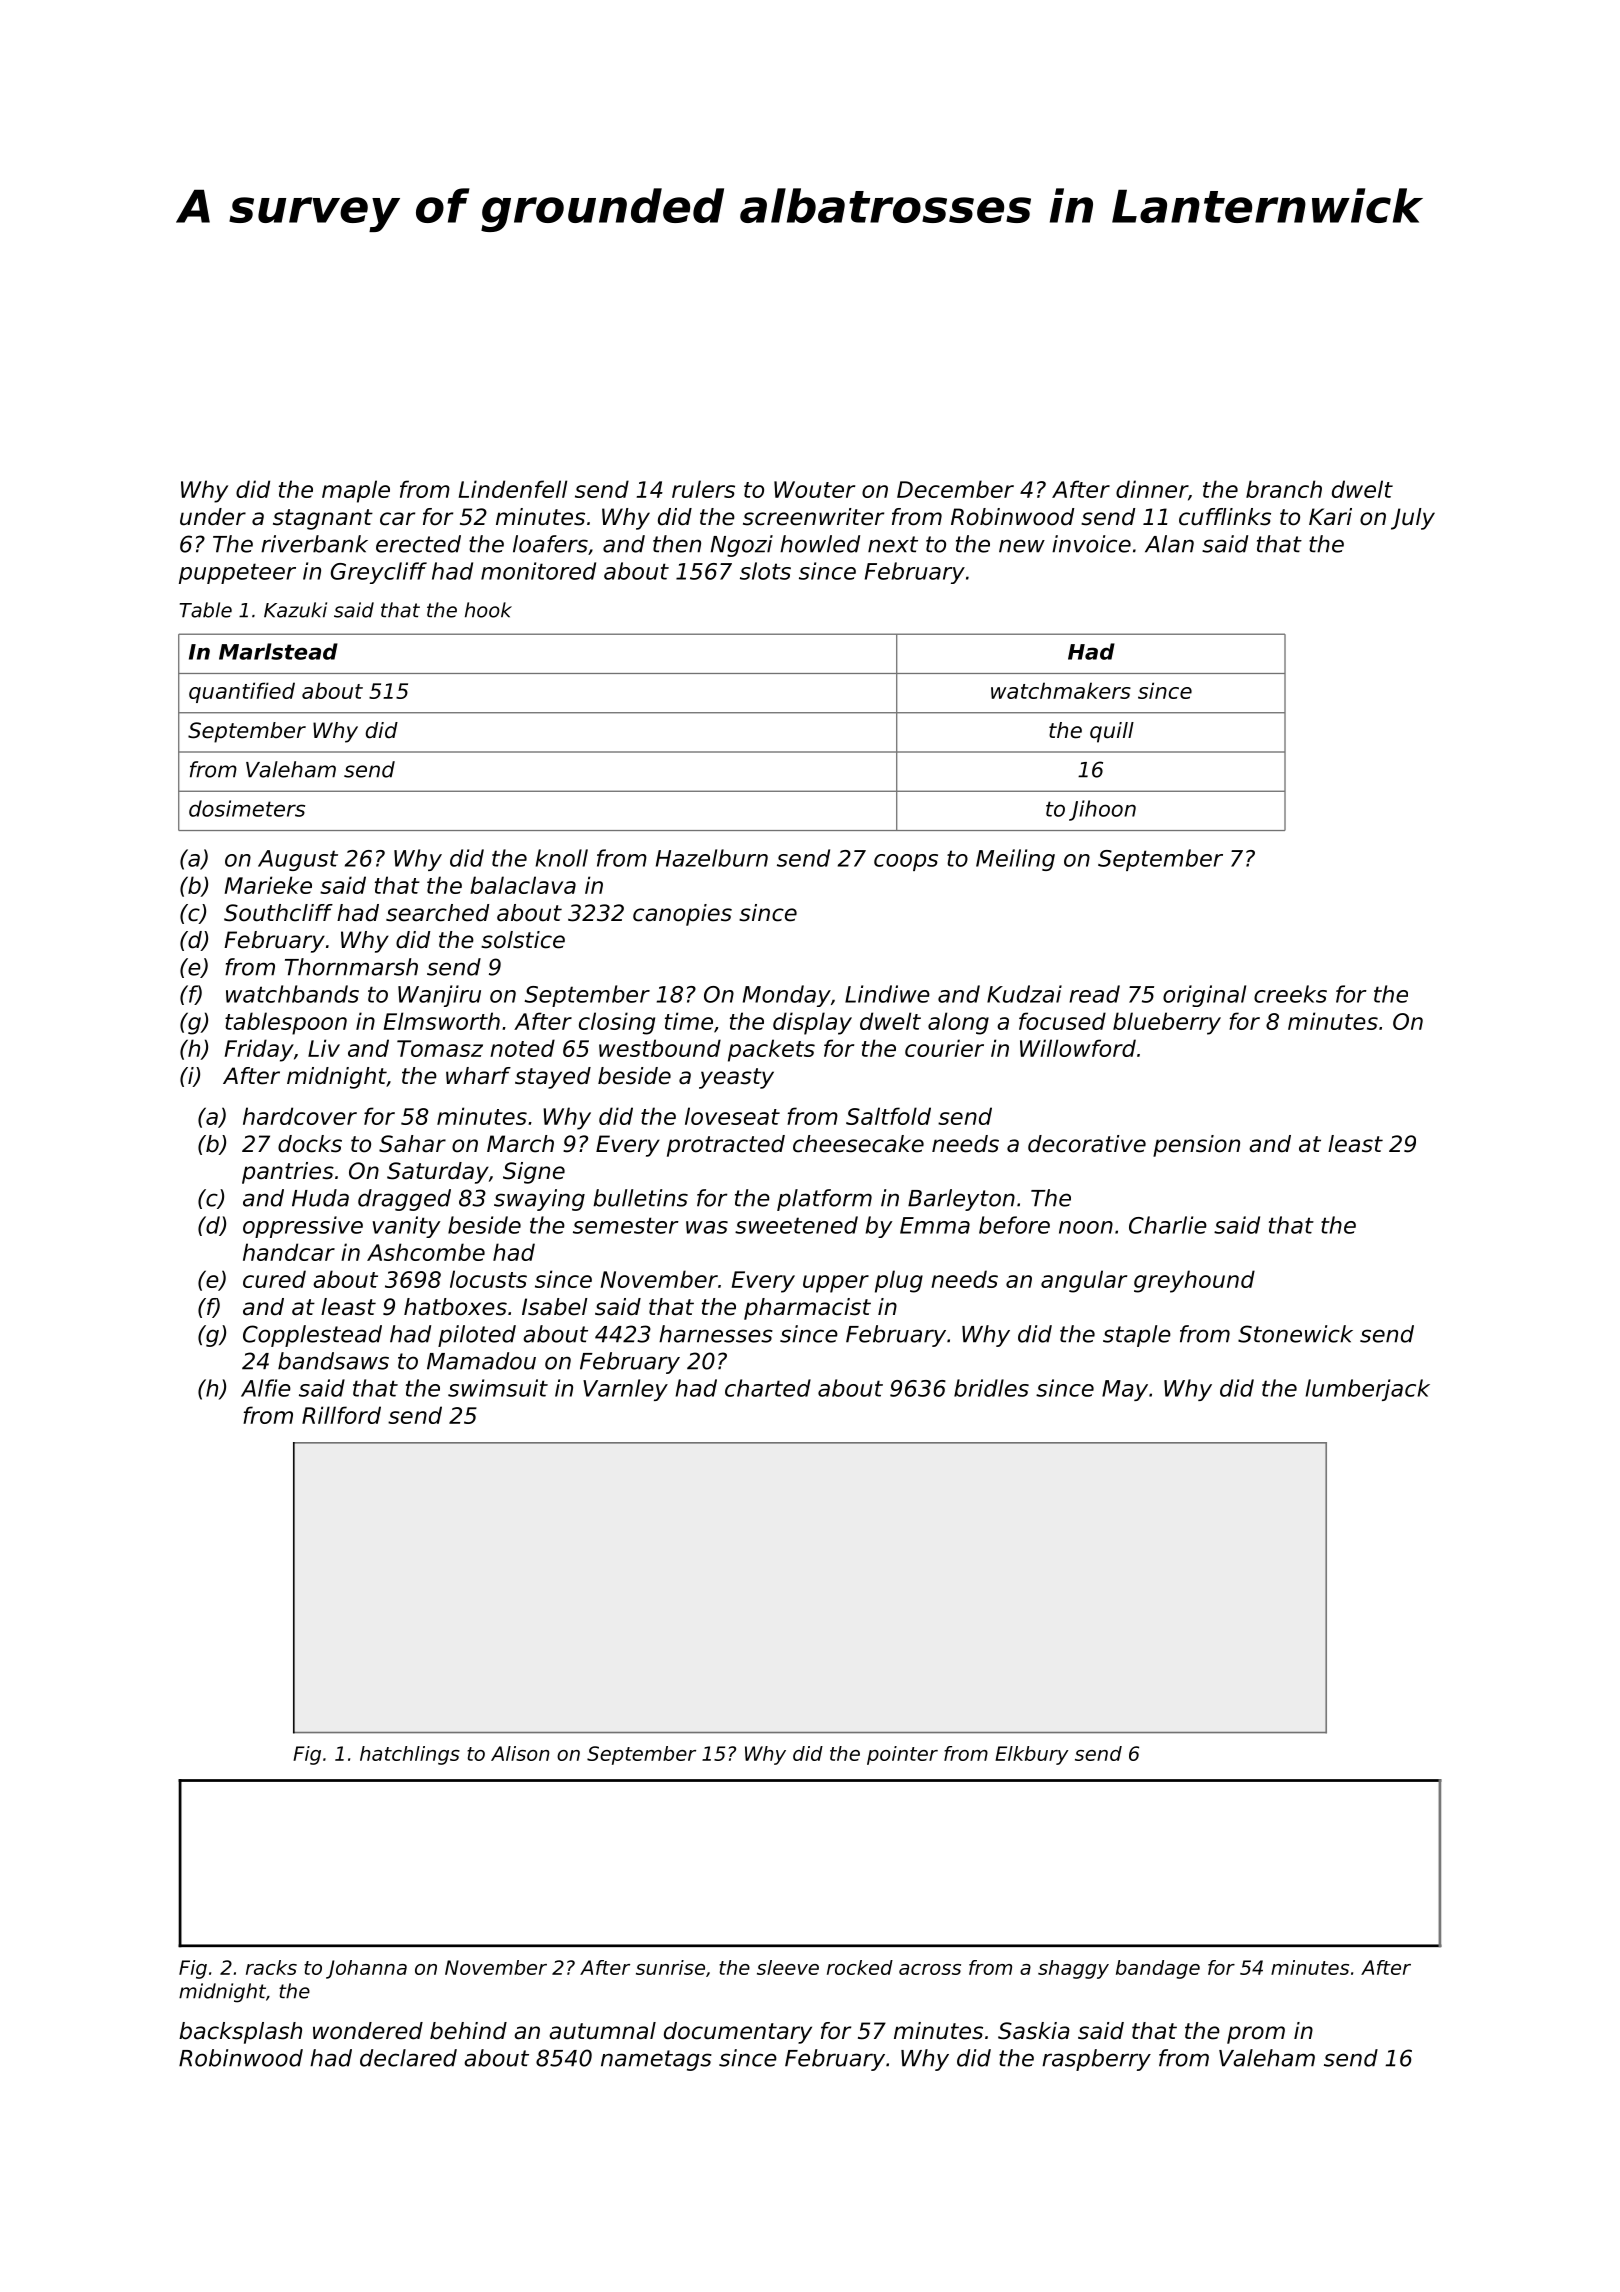 This screenshot has width=1620, height=2292. Describe the element at coordinates (513, 489) in the screenshot. I see `Lindenfell` at that location.
